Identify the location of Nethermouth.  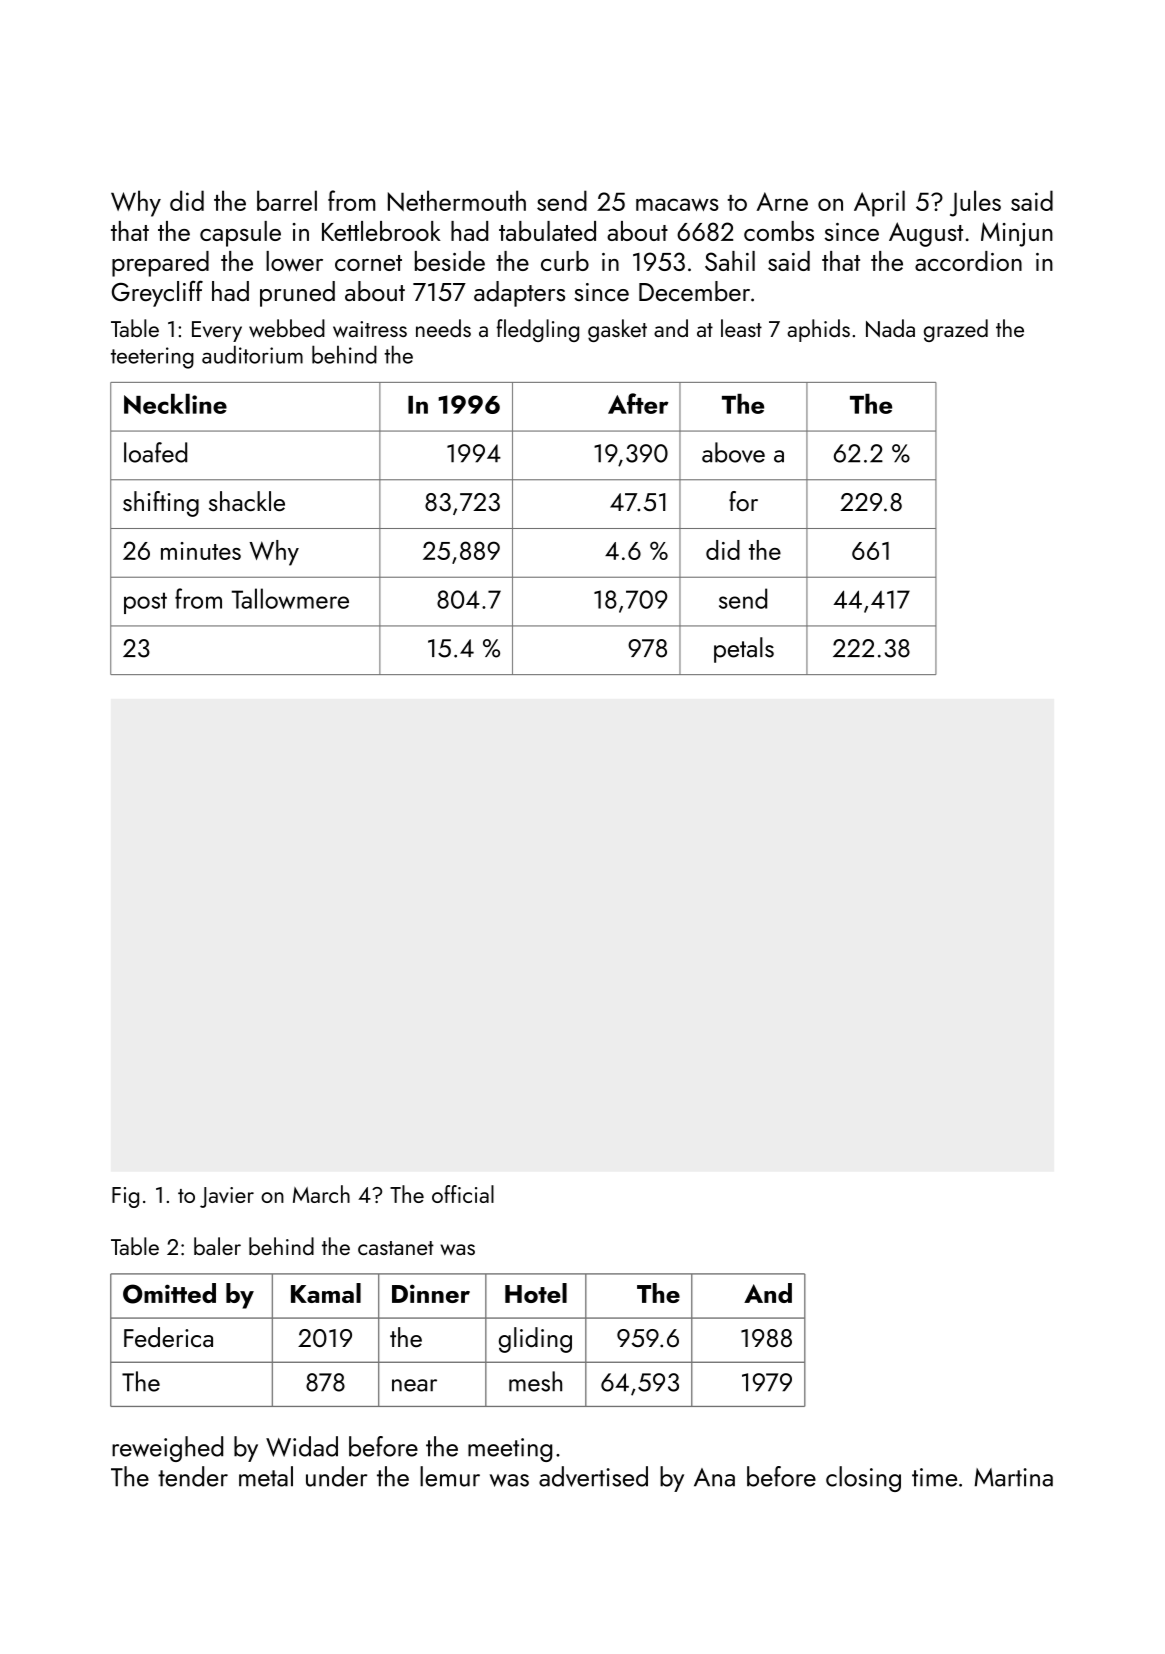
(457, 200).
